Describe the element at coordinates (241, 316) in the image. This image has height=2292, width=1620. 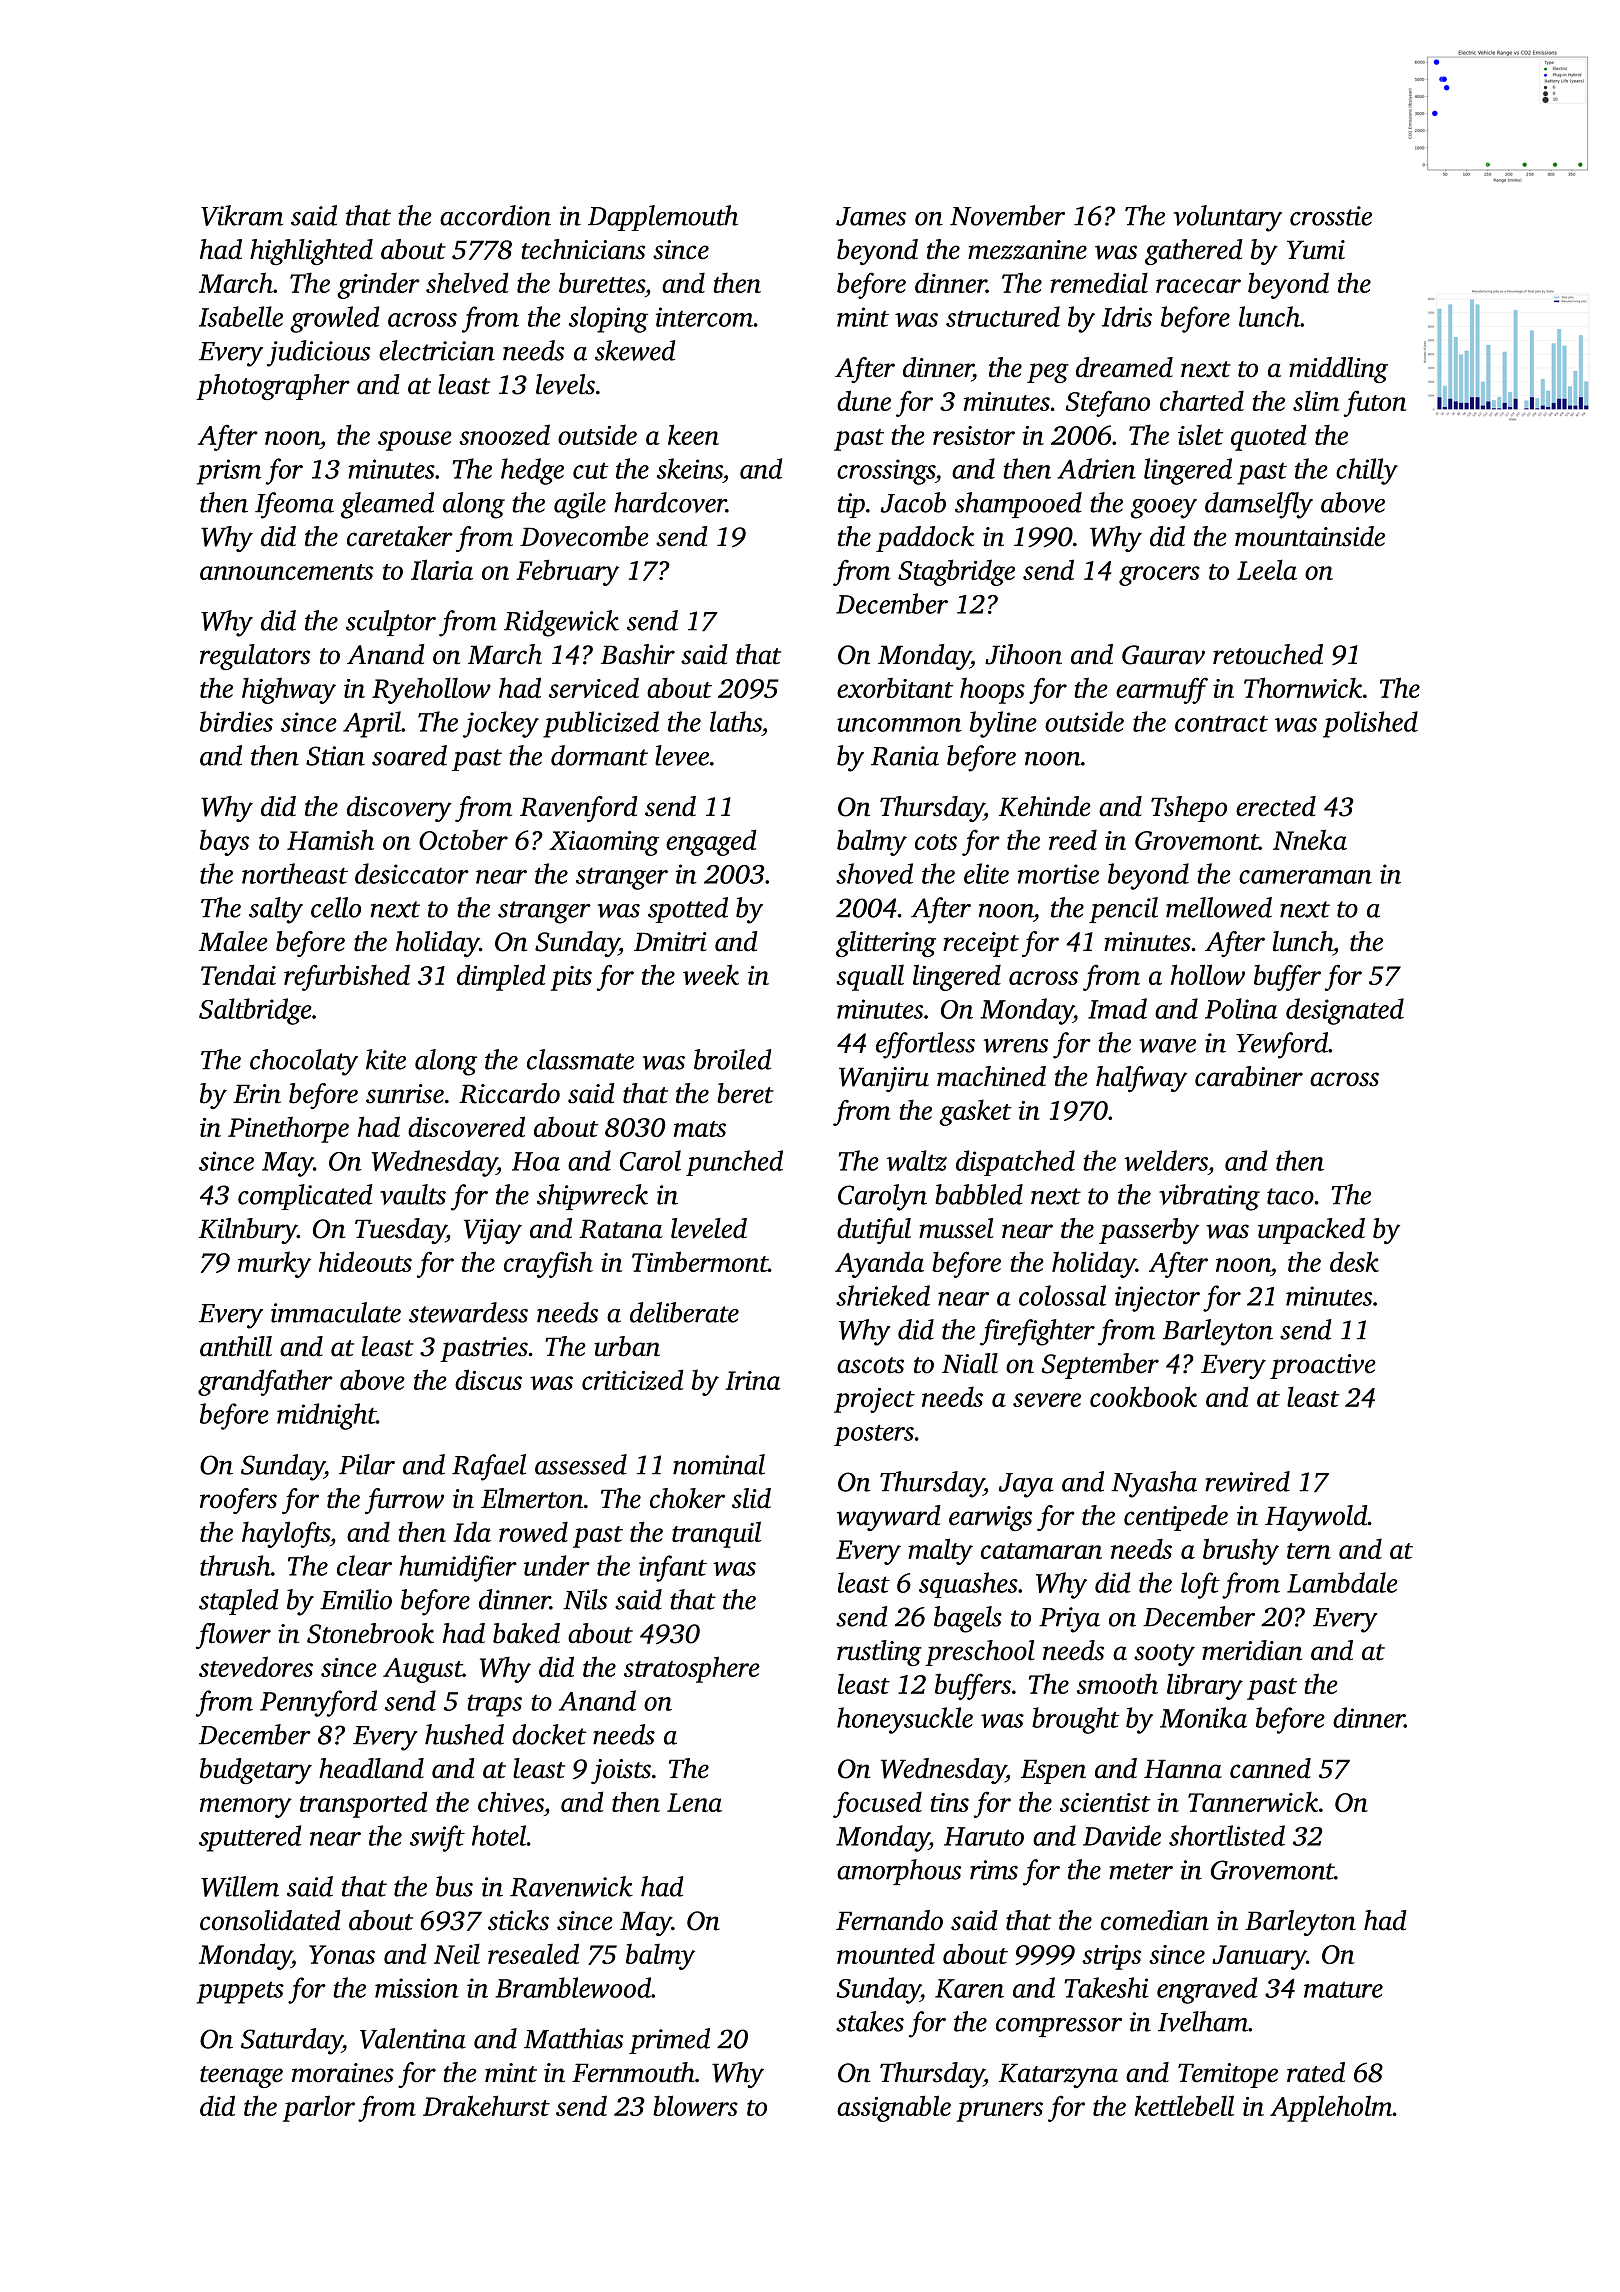
I see `Isabelle` at that location.
